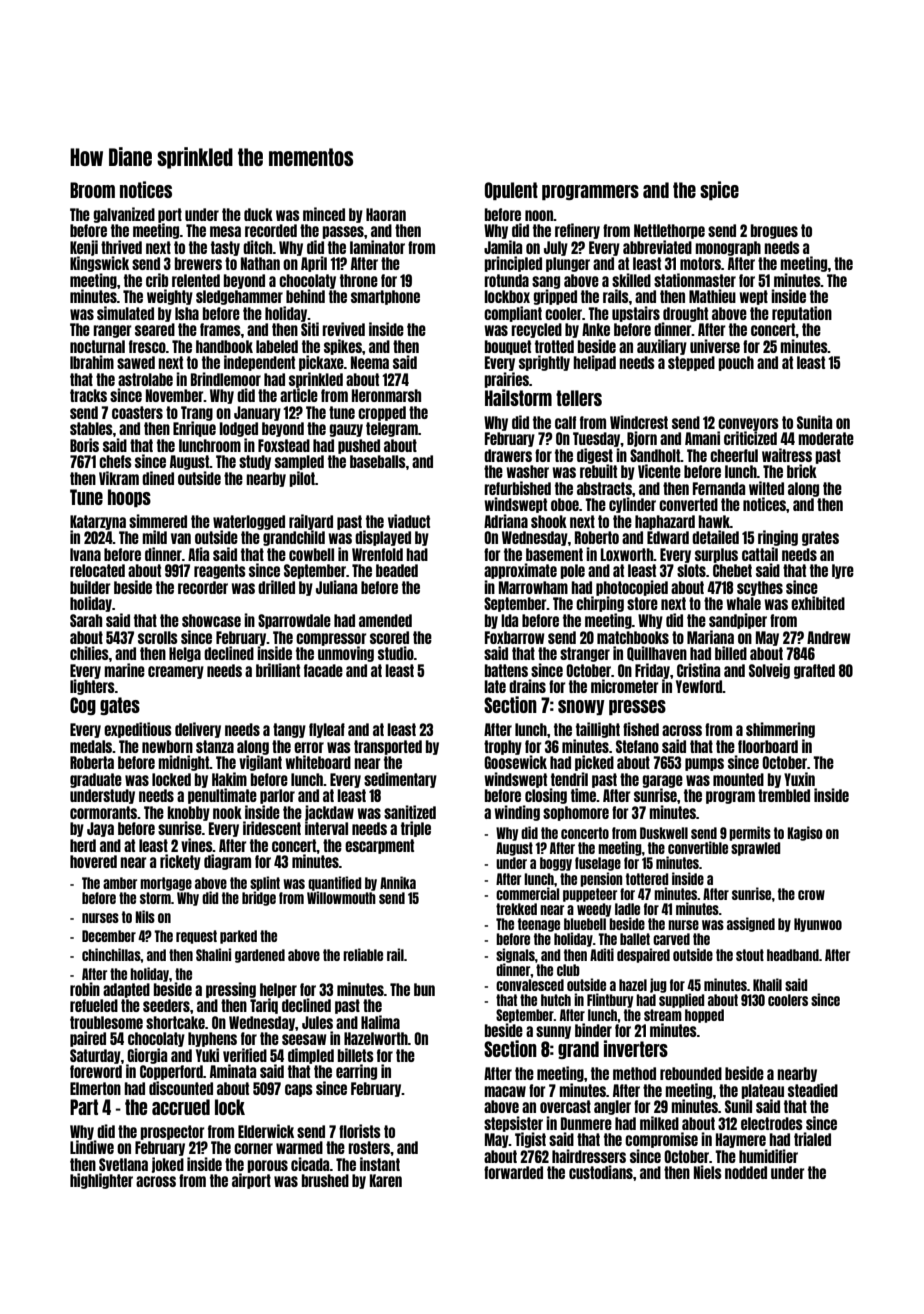  Describe the element at coordinates (227, 812) in the screenshot. I see `nook` at that location.
